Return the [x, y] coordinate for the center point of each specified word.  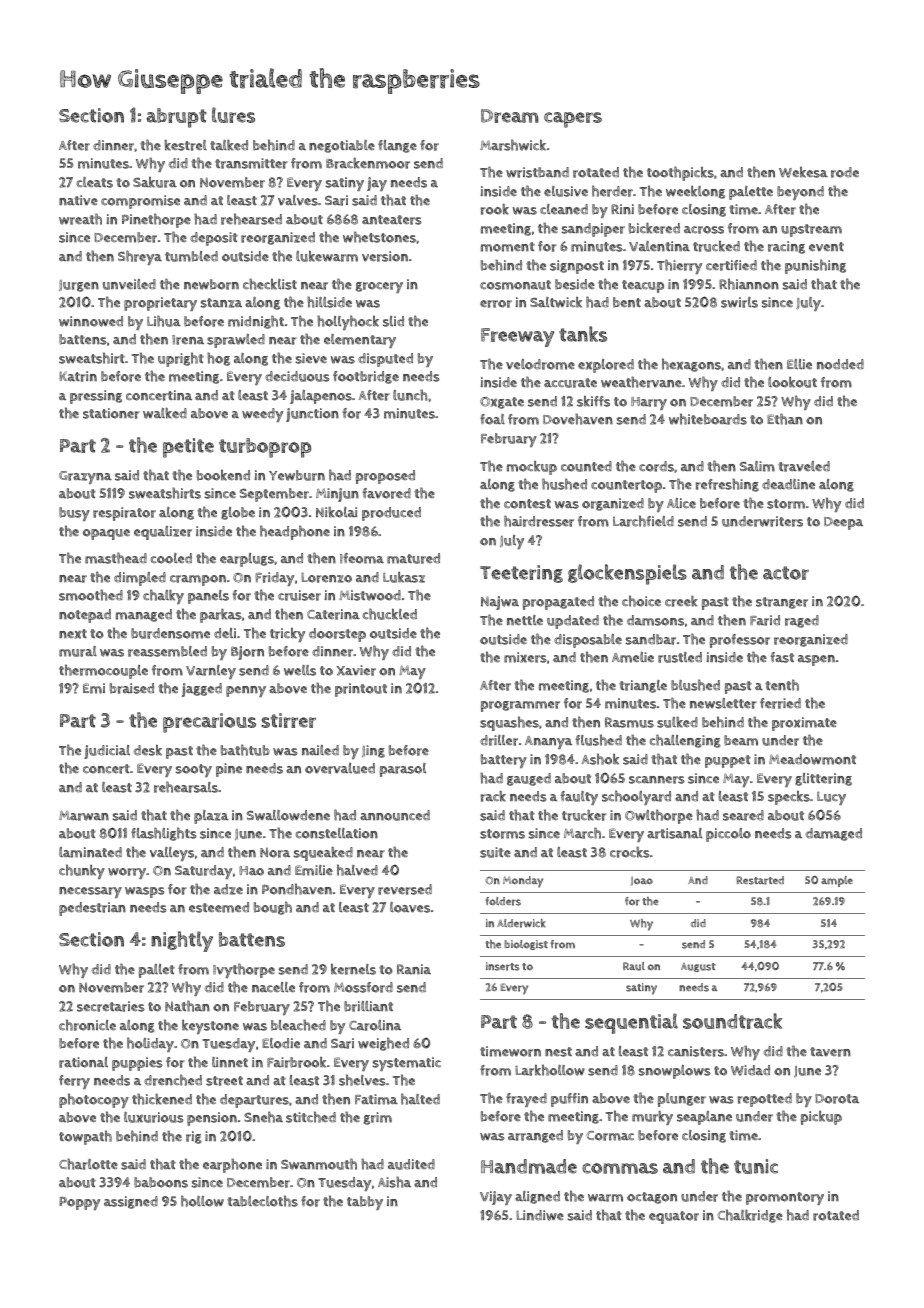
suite [495, 852]
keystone [210, 1027]
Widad [750, 1070]
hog [218, 359]
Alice [681, 503]
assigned [131, 1202]
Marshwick [513, 145]
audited [411, 1164]
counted [586, 466]
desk [147, 750]
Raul [634, 966]
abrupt [176, 118]
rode [845, 172]
